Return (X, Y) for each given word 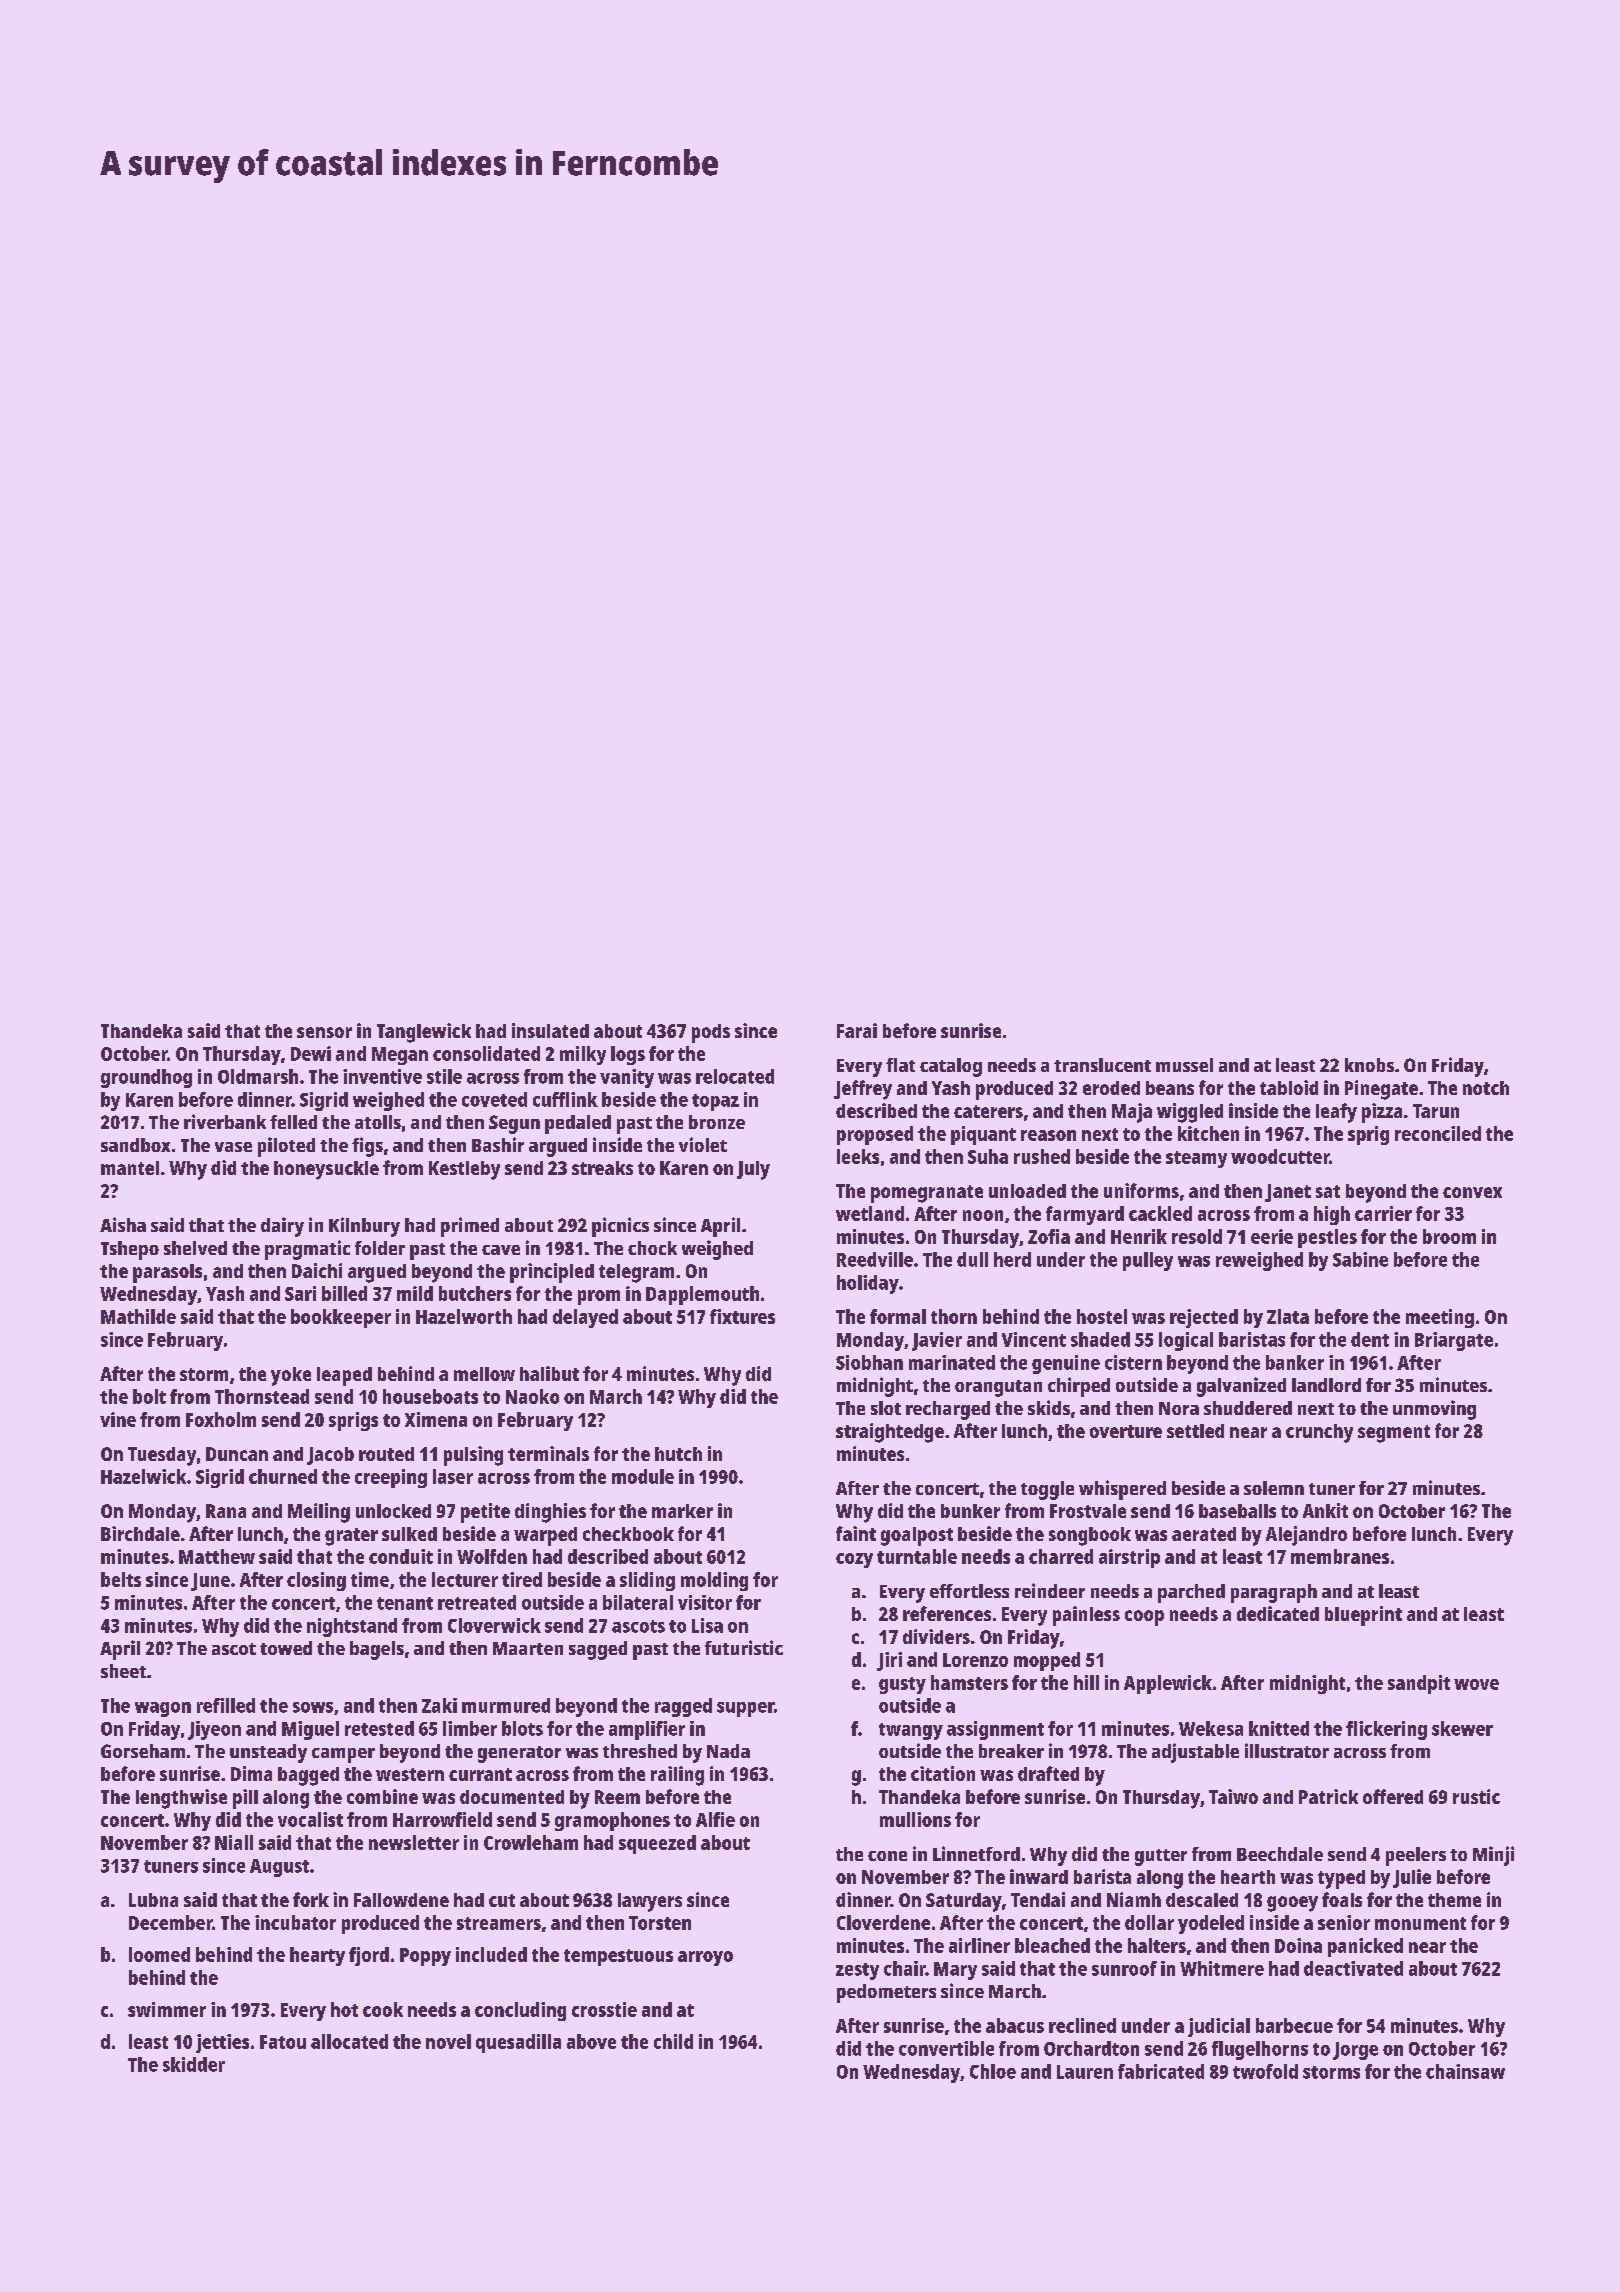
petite (485, 1513)
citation (943, 1773)
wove (1476, 1684)
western (410, 1774)
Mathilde (138, 1316)
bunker (970, 1511)
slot (886, 1408)
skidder (194, 2064)
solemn (1274, 1488)
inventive (382, 1076)
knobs (1369, 1065)
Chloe (993, 2071)
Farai (857, 1030)
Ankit (1325, 1510)
